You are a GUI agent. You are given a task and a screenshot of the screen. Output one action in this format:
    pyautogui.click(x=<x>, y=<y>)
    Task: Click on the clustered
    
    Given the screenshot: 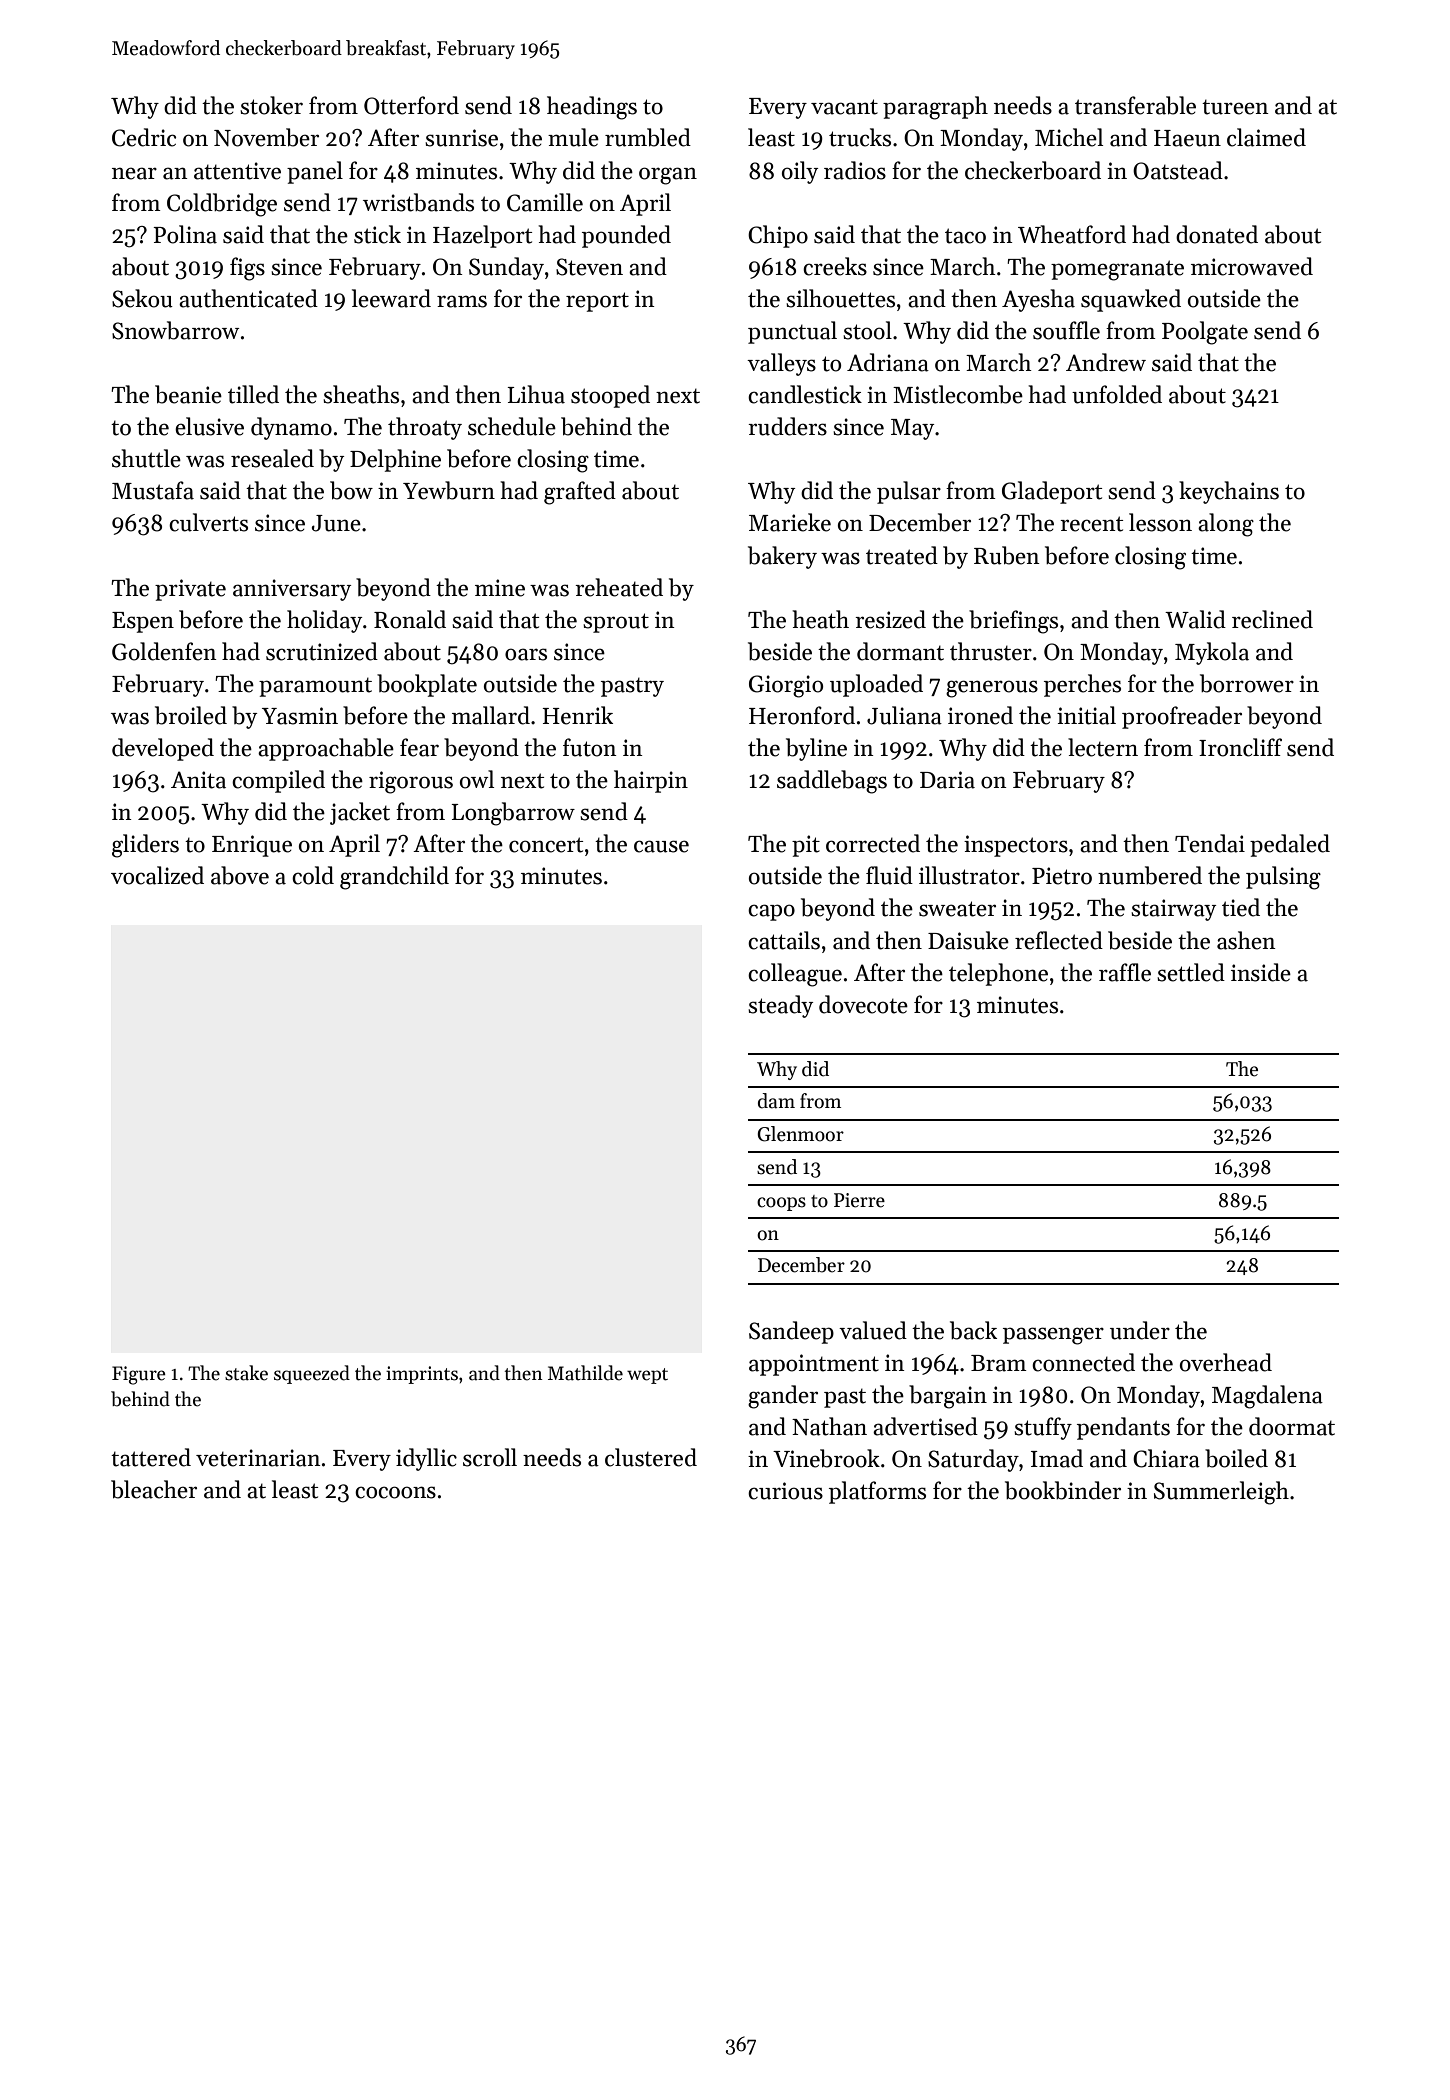 What is the action you would take?
    pyautogui.click(x=651, y=1457)
